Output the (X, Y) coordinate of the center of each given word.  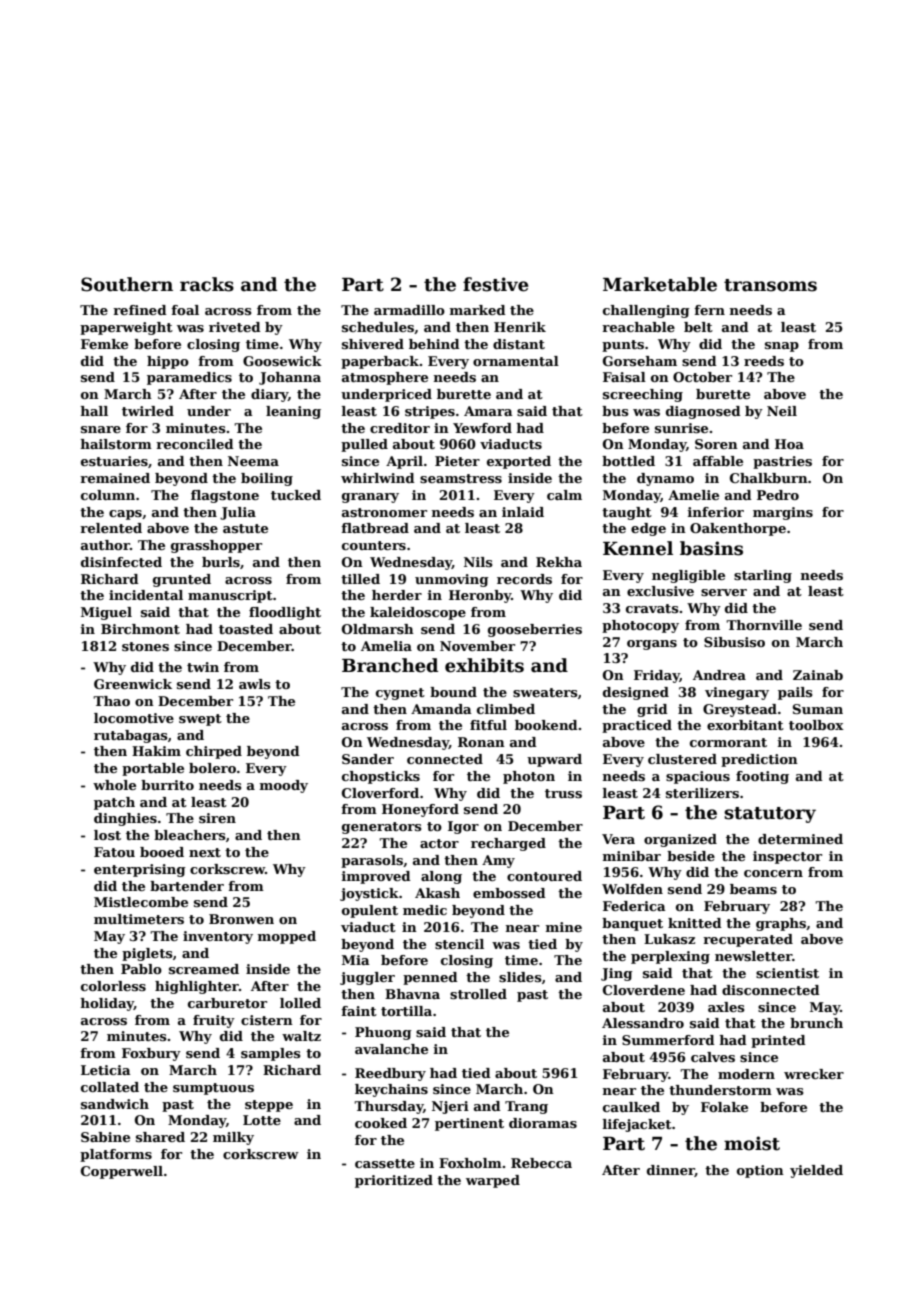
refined (140, 310)
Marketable (660, 284)
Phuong (383, 1033)
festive (495, 284)
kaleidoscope (418, 613)
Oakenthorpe (738, 529)
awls (255, 684)
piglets (147, 954)
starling (763, 576)
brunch (816, 1023)
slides (520, 977)
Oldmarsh (378, 629)
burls (221, 562)
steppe (269, 1106)
